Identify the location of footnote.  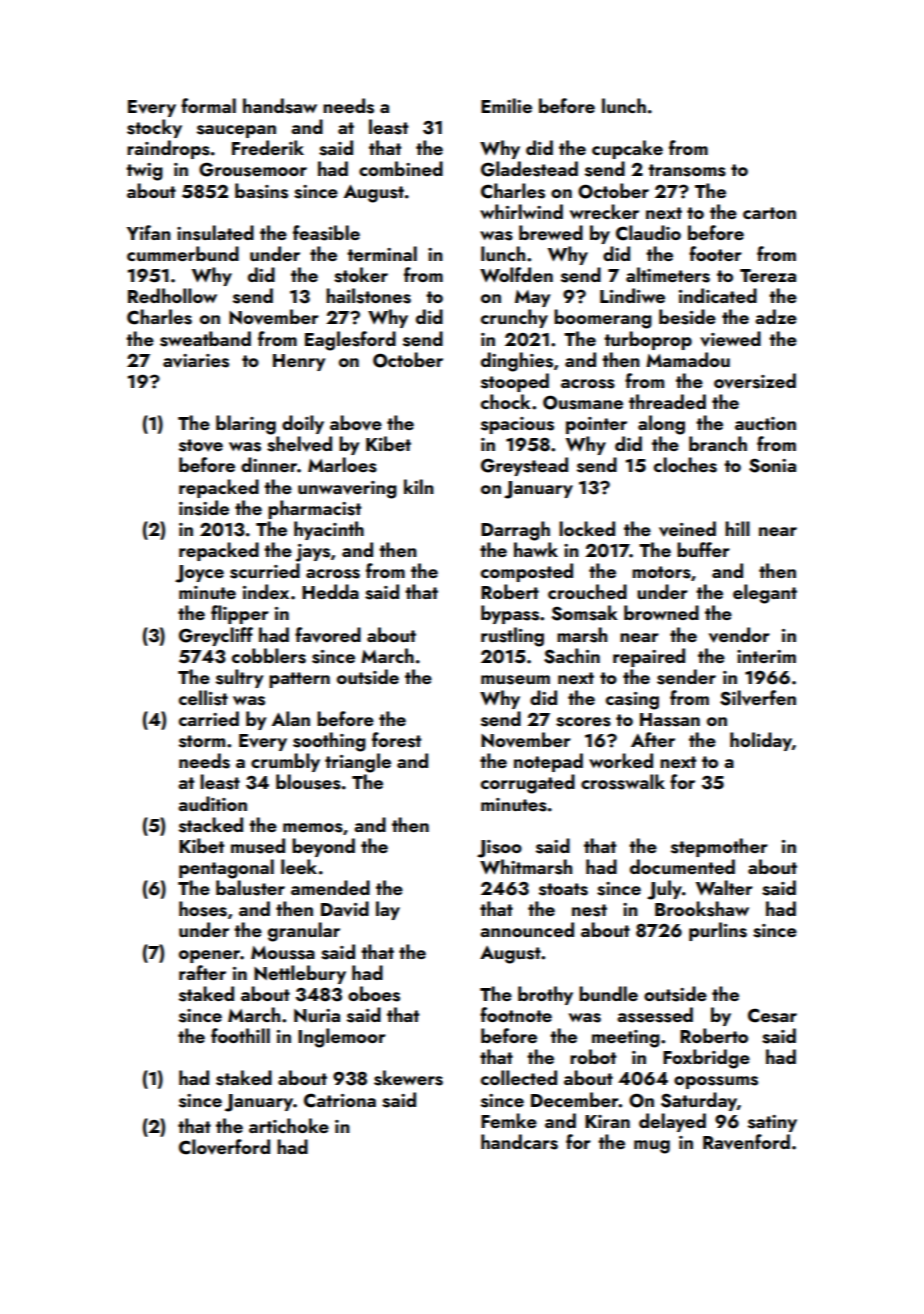
(516, 1014).
